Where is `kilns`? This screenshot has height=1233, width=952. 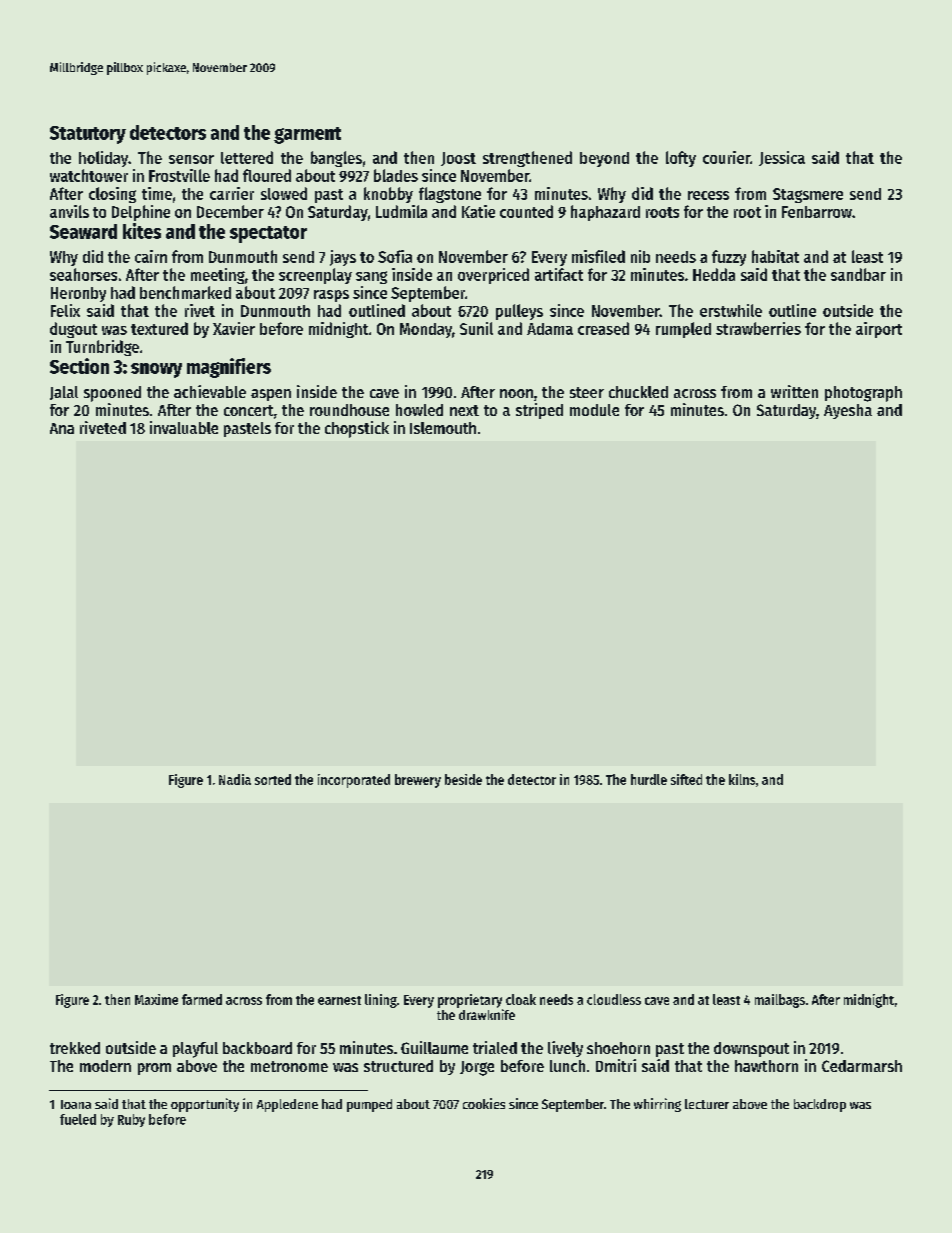 kilns is located at coordinates (742, 779).
